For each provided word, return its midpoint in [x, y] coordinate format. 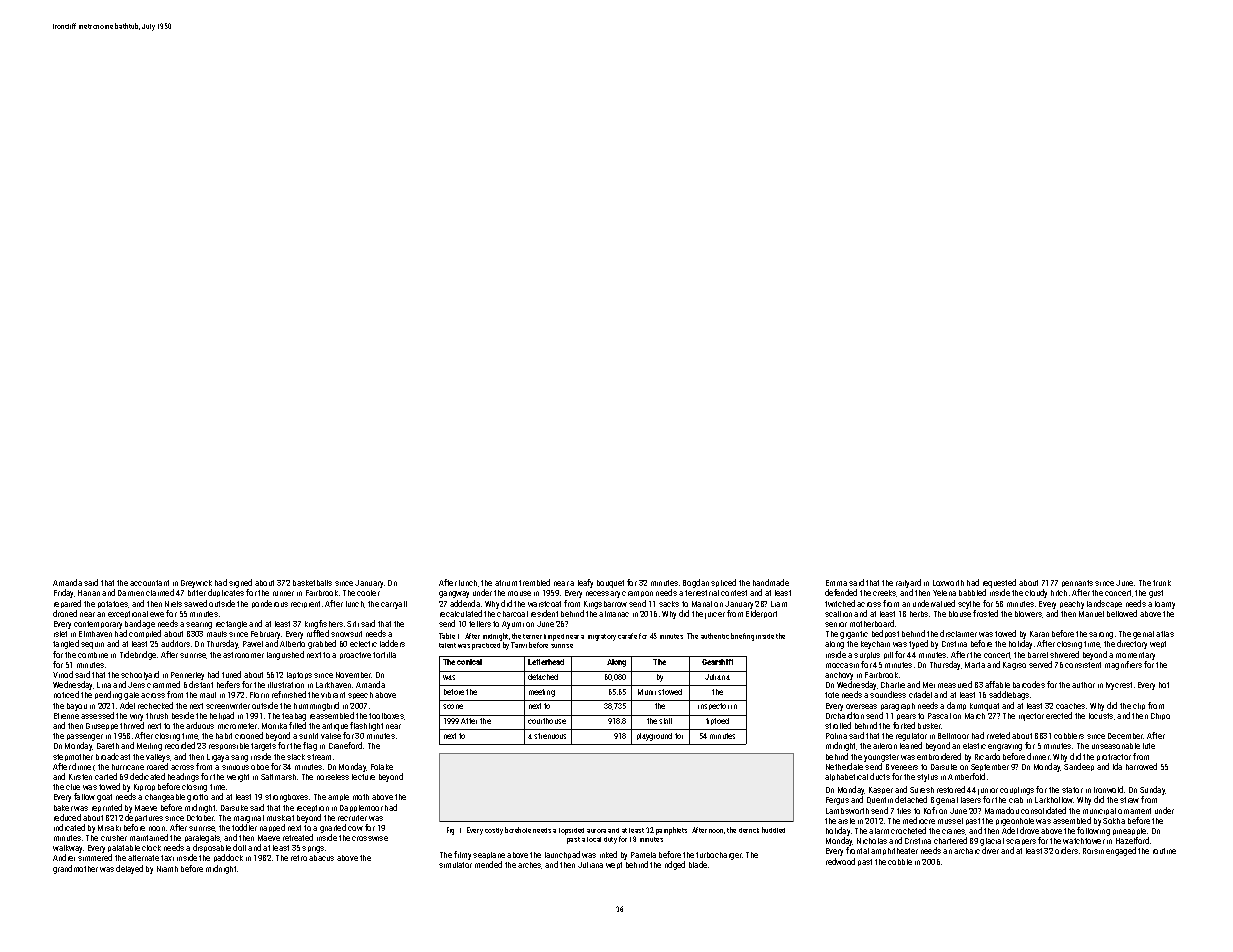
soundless [888, 694]
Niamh [167, 869]
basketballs [312, 583]
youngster [881, 758]
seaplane [489, 855]
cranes [954, 832]
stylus [927, 778]
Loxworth [948, 583]
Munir [647, 692]
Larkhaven [333, 685]
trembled [534, 582]
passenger [85, 737]
